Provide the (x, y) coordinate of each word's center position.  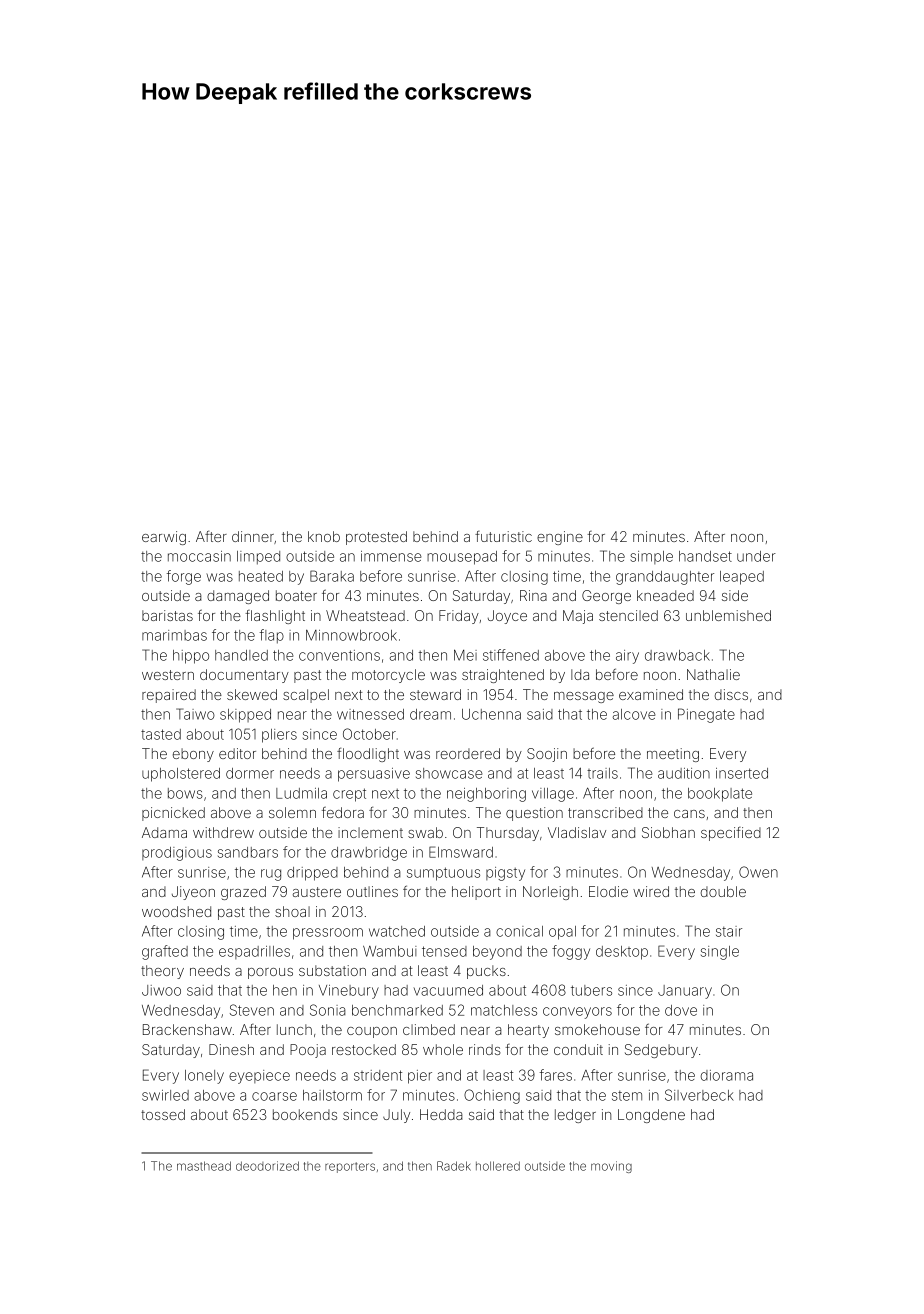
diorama (727, 1075)
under (756, 556)
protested (376, 538)
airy (627, 657)
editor (237, 753)
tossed (163, 1114)
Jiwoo (161, 990)
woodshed (176, 911)
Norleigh (550, 893)
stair (729, 931)
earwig (164, 538)
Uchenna (491, 714)
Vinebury (349, 992)
